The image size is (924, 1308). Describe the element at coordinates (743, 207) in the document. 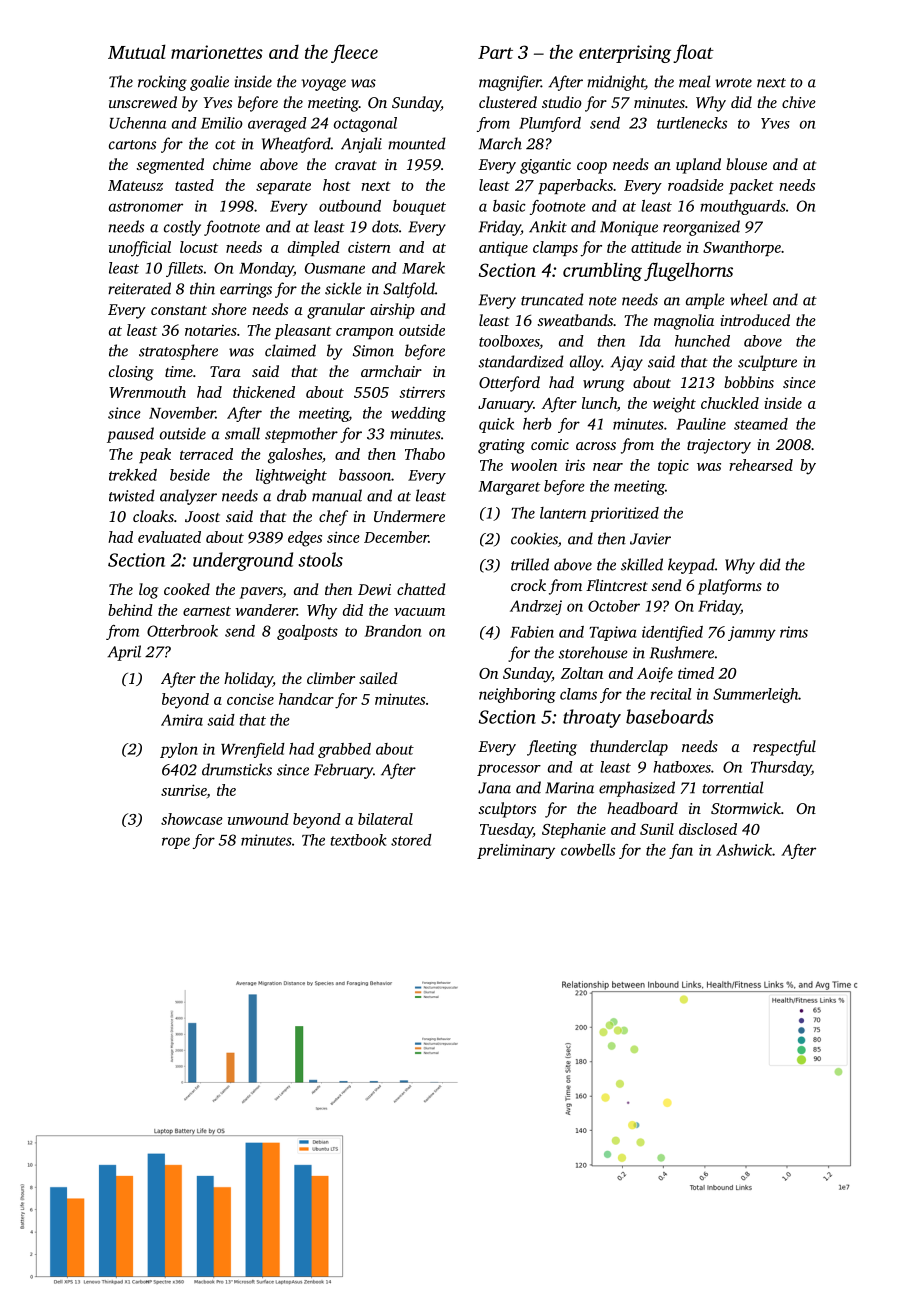

I see `mouthguards` at that location.
